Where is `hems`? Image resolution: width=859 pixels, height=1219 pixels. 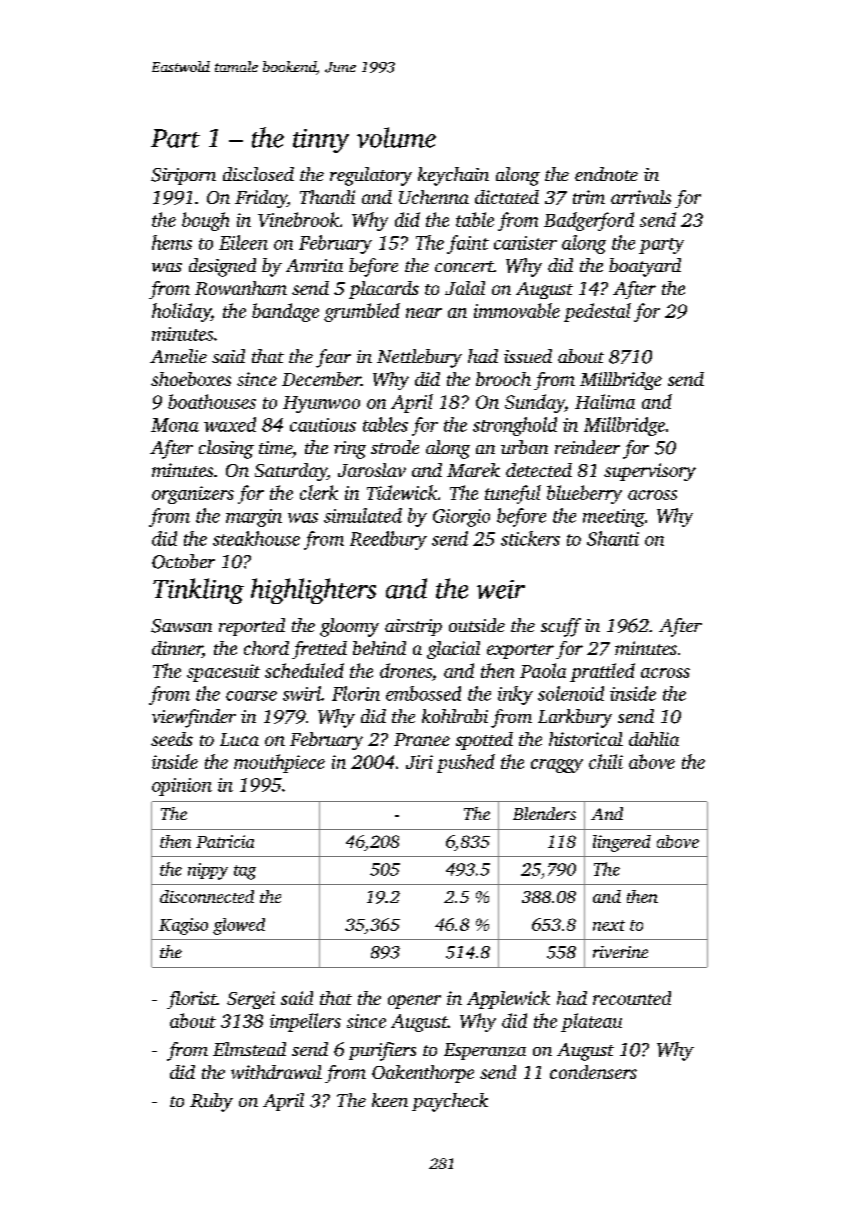 hems is located at coordinates (172, 242).
